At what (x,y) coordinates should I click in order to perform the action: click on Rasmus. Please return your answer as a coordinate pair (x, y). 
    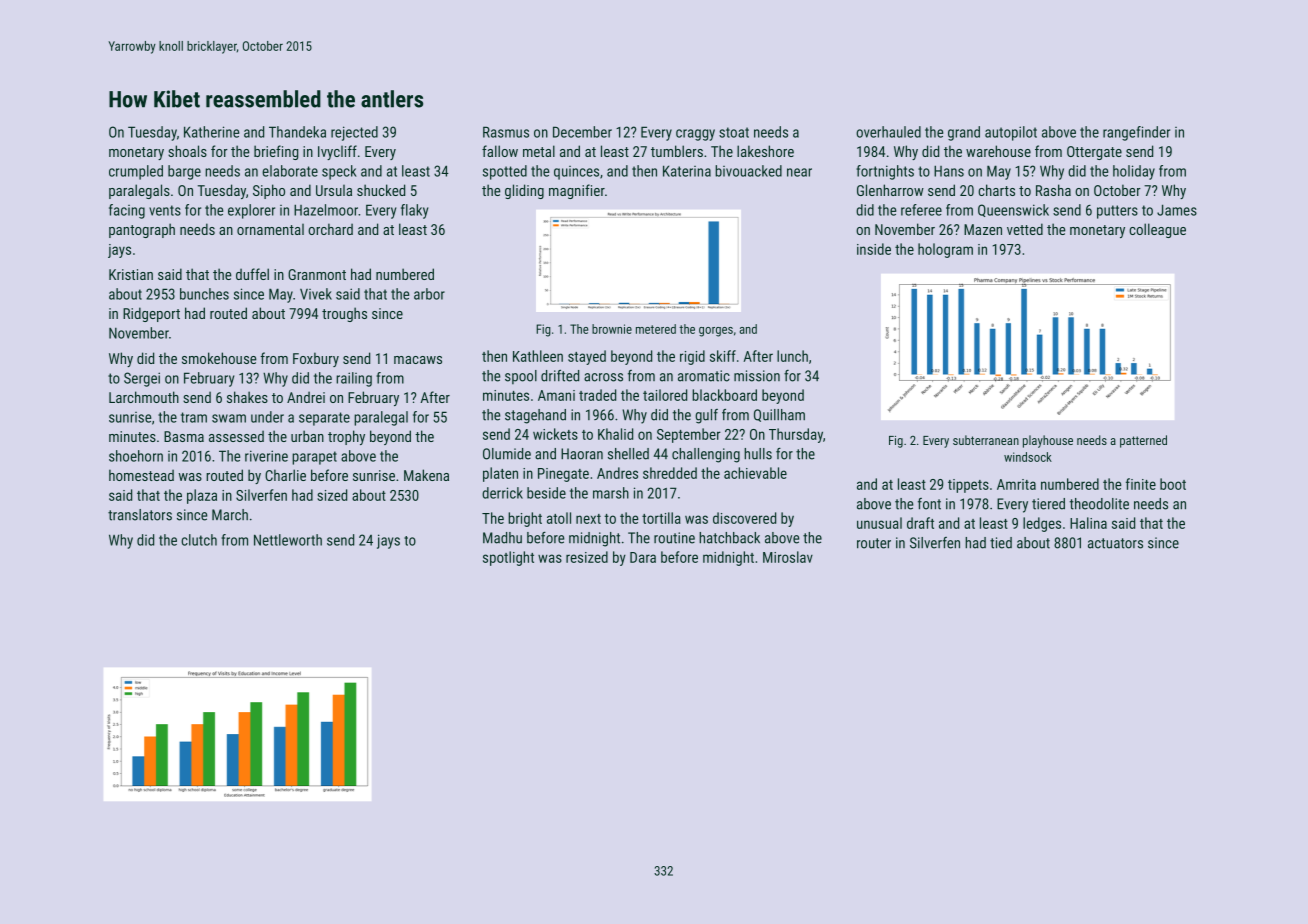
    Looking at the image, I should click on (506, 132).
